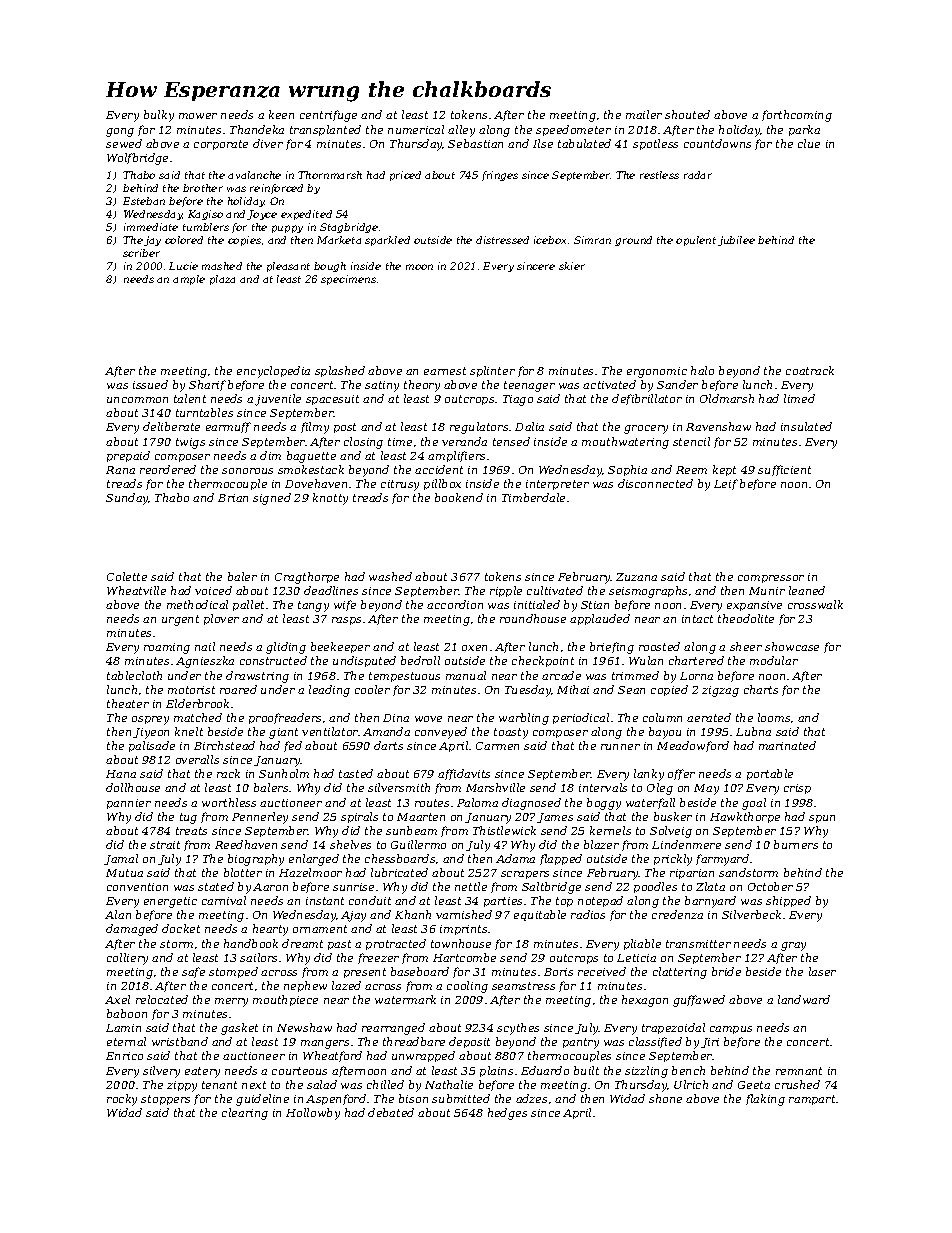  I want to click on overalls, so click(197, 759).
